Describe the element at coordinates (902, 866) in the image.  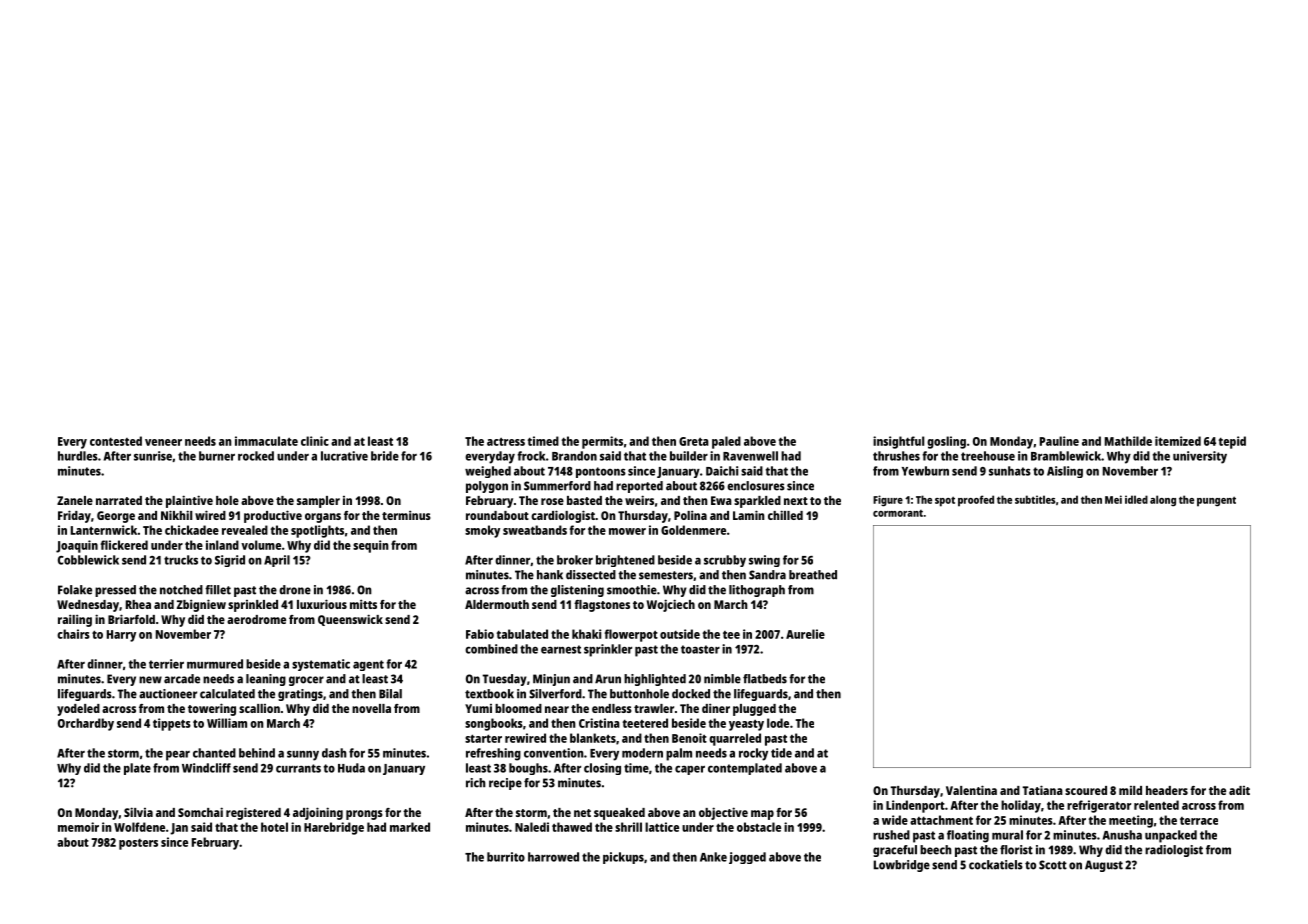
I see `Lowbridge` at that location.
